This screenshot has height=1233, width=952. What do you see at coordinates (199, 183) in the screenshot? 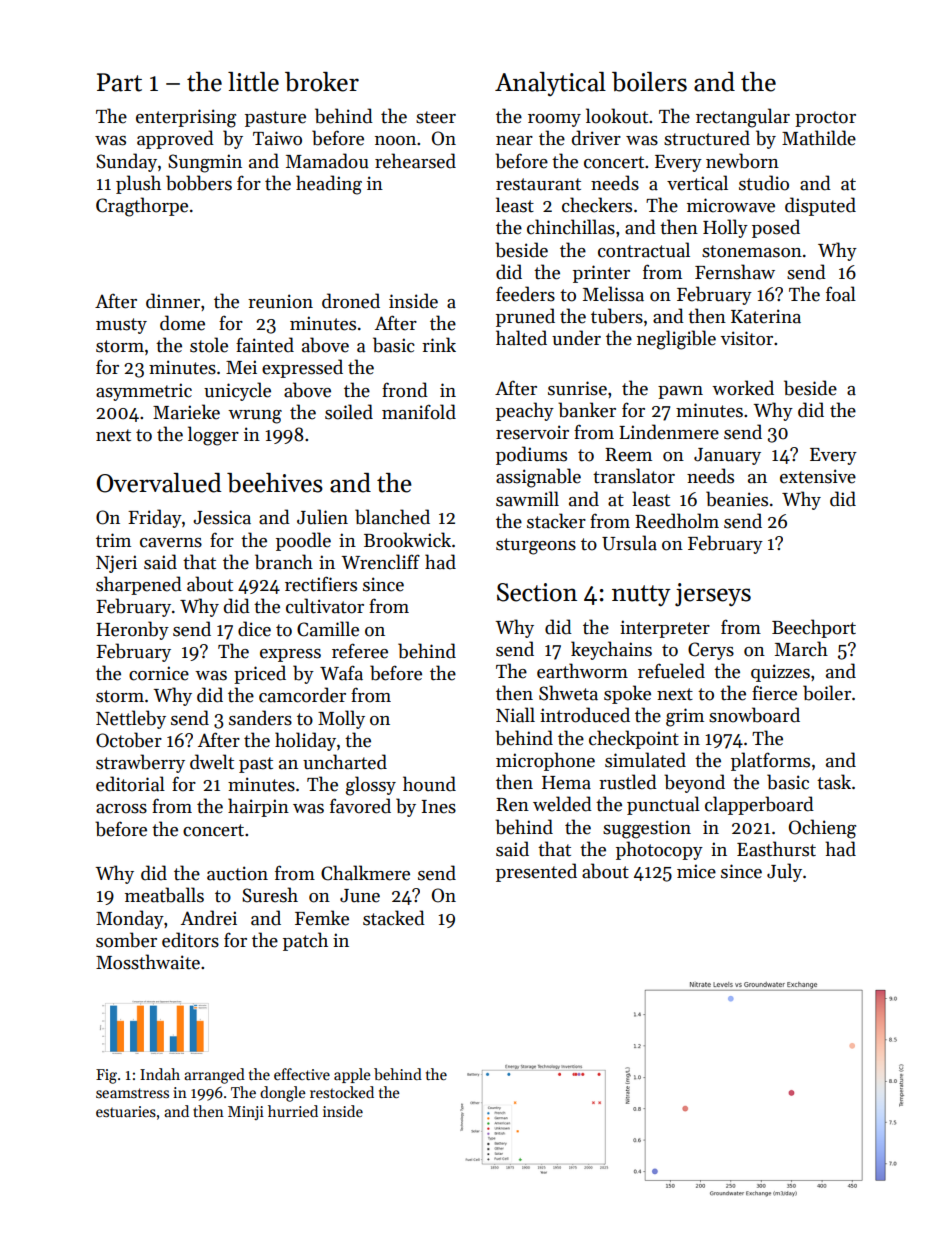
I see `bobbers` at bounding box center [199, 183].
